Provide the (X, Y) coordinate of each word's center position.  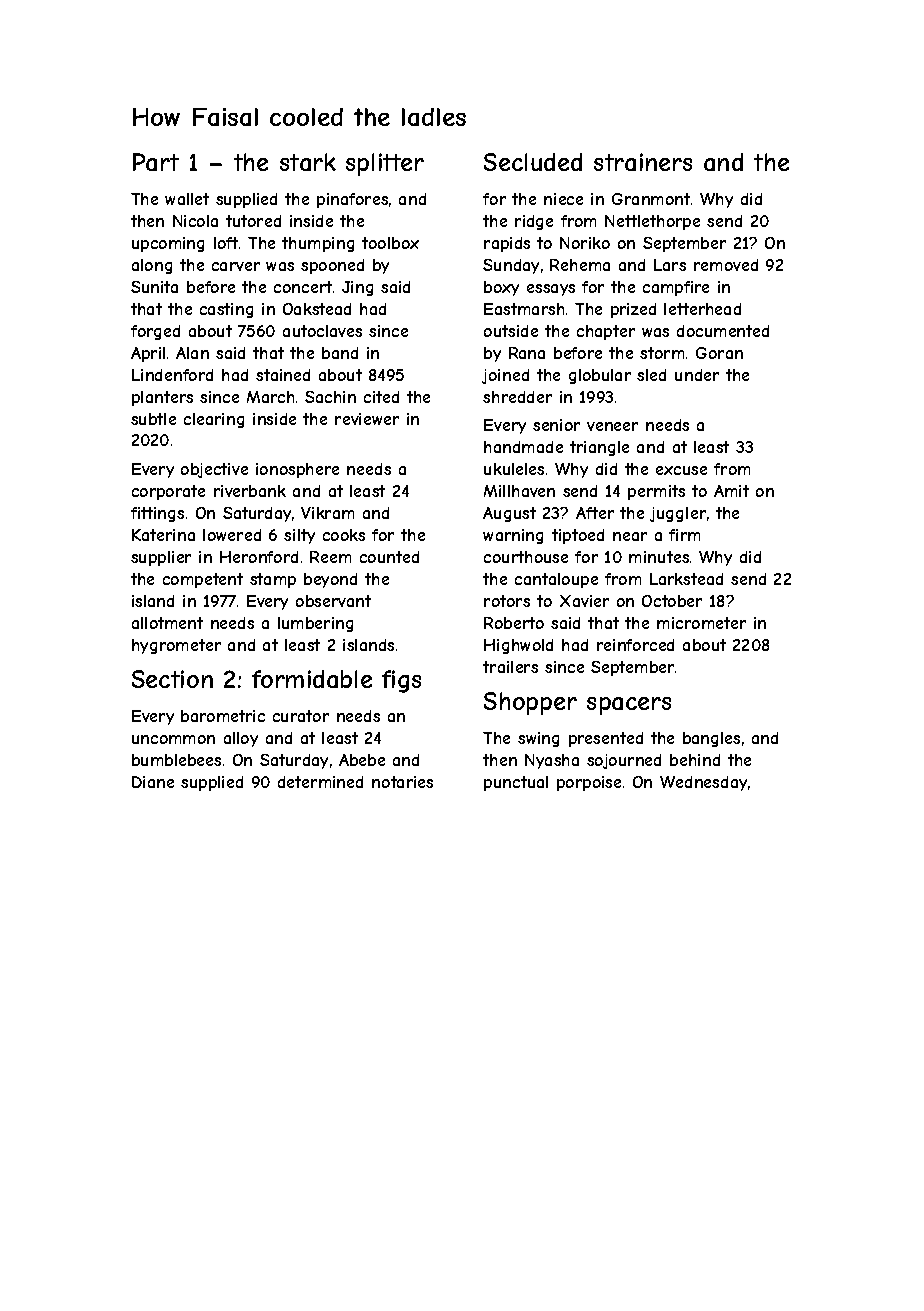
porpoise (589, 783)
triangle (599, 448)
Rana (527, 353)
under (697, 375)
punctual (516, 783)
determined (320, 782)
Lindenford (172, 375)
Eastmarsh (524, 309)
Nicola (195, 221)
